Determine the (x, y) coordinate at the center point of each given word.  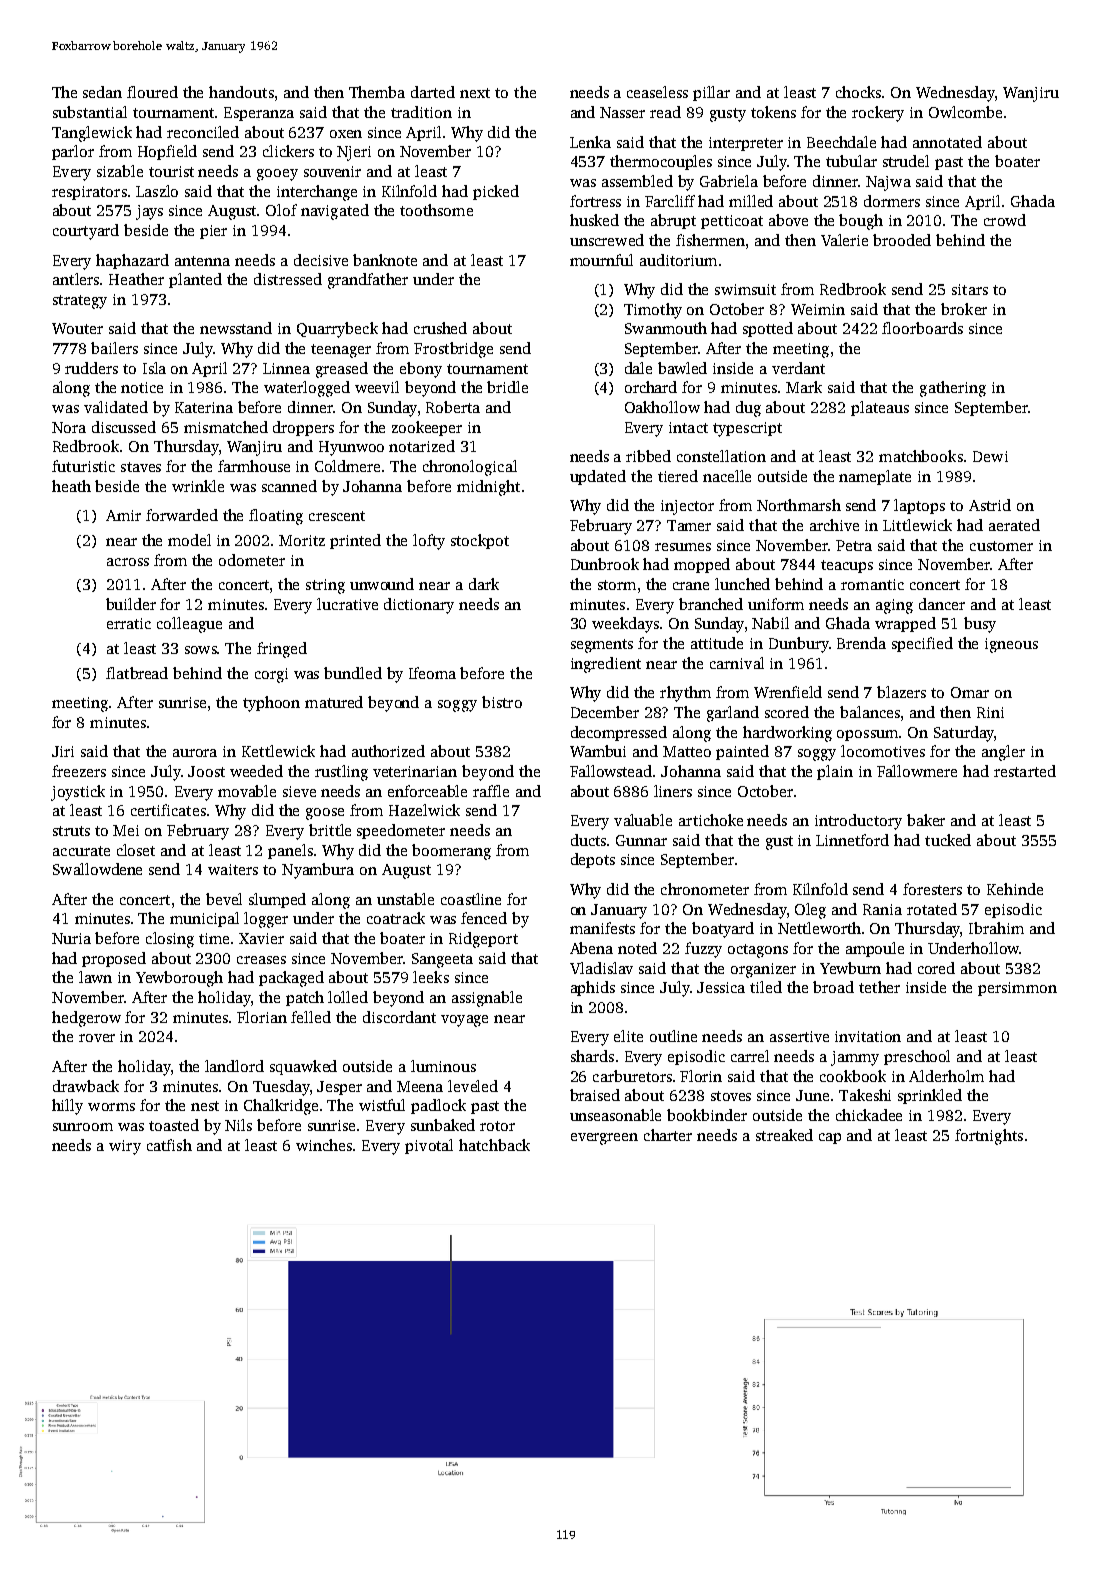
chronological (470, 468)
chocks (858, 92)
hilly (67, 1107)
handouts (241, 92)
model (189, 540)
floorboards (922, 328)
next (475, 93)
